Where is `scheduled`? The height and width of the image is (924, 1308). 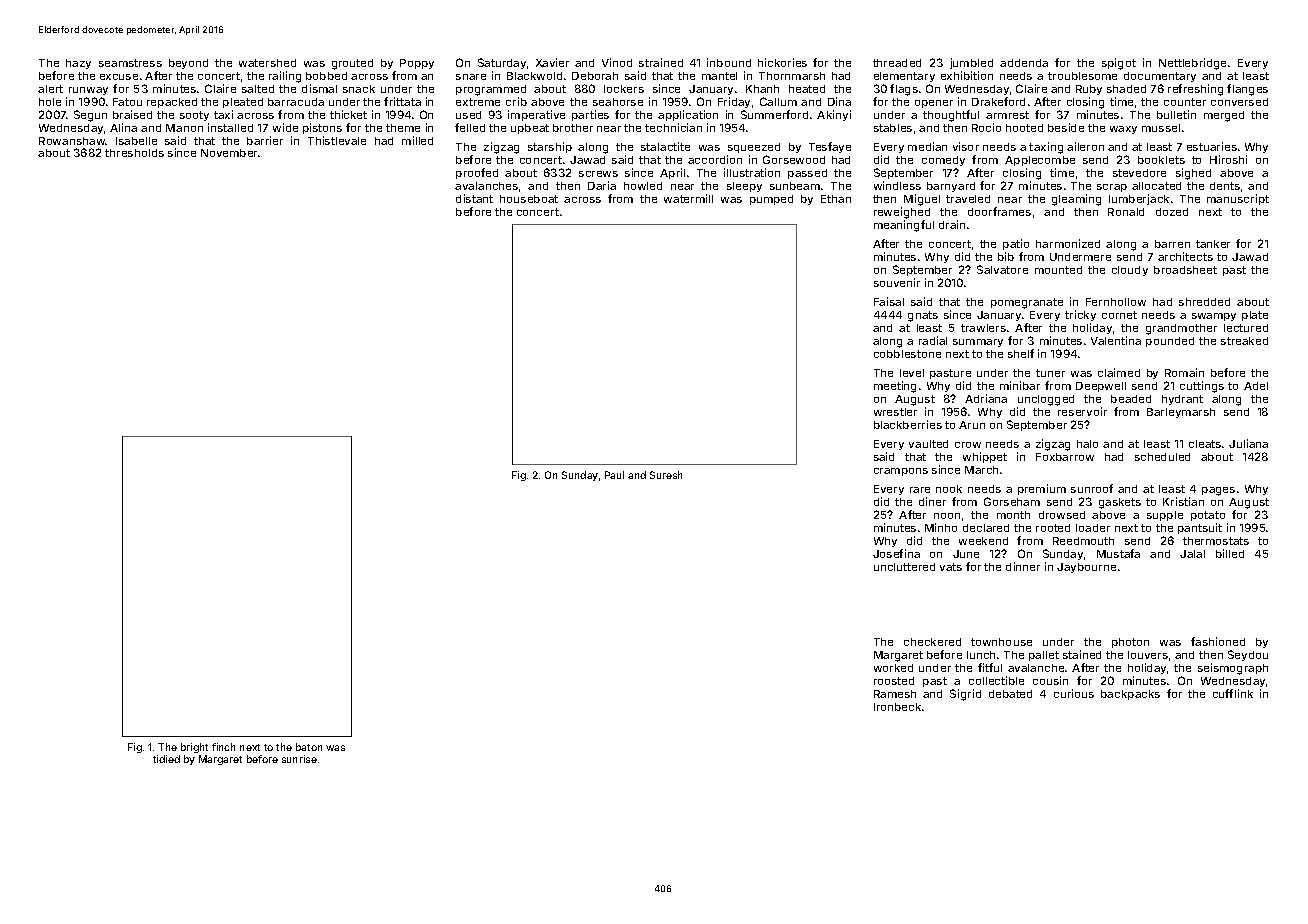 scheduled is located at coordinates (1162, 457).
